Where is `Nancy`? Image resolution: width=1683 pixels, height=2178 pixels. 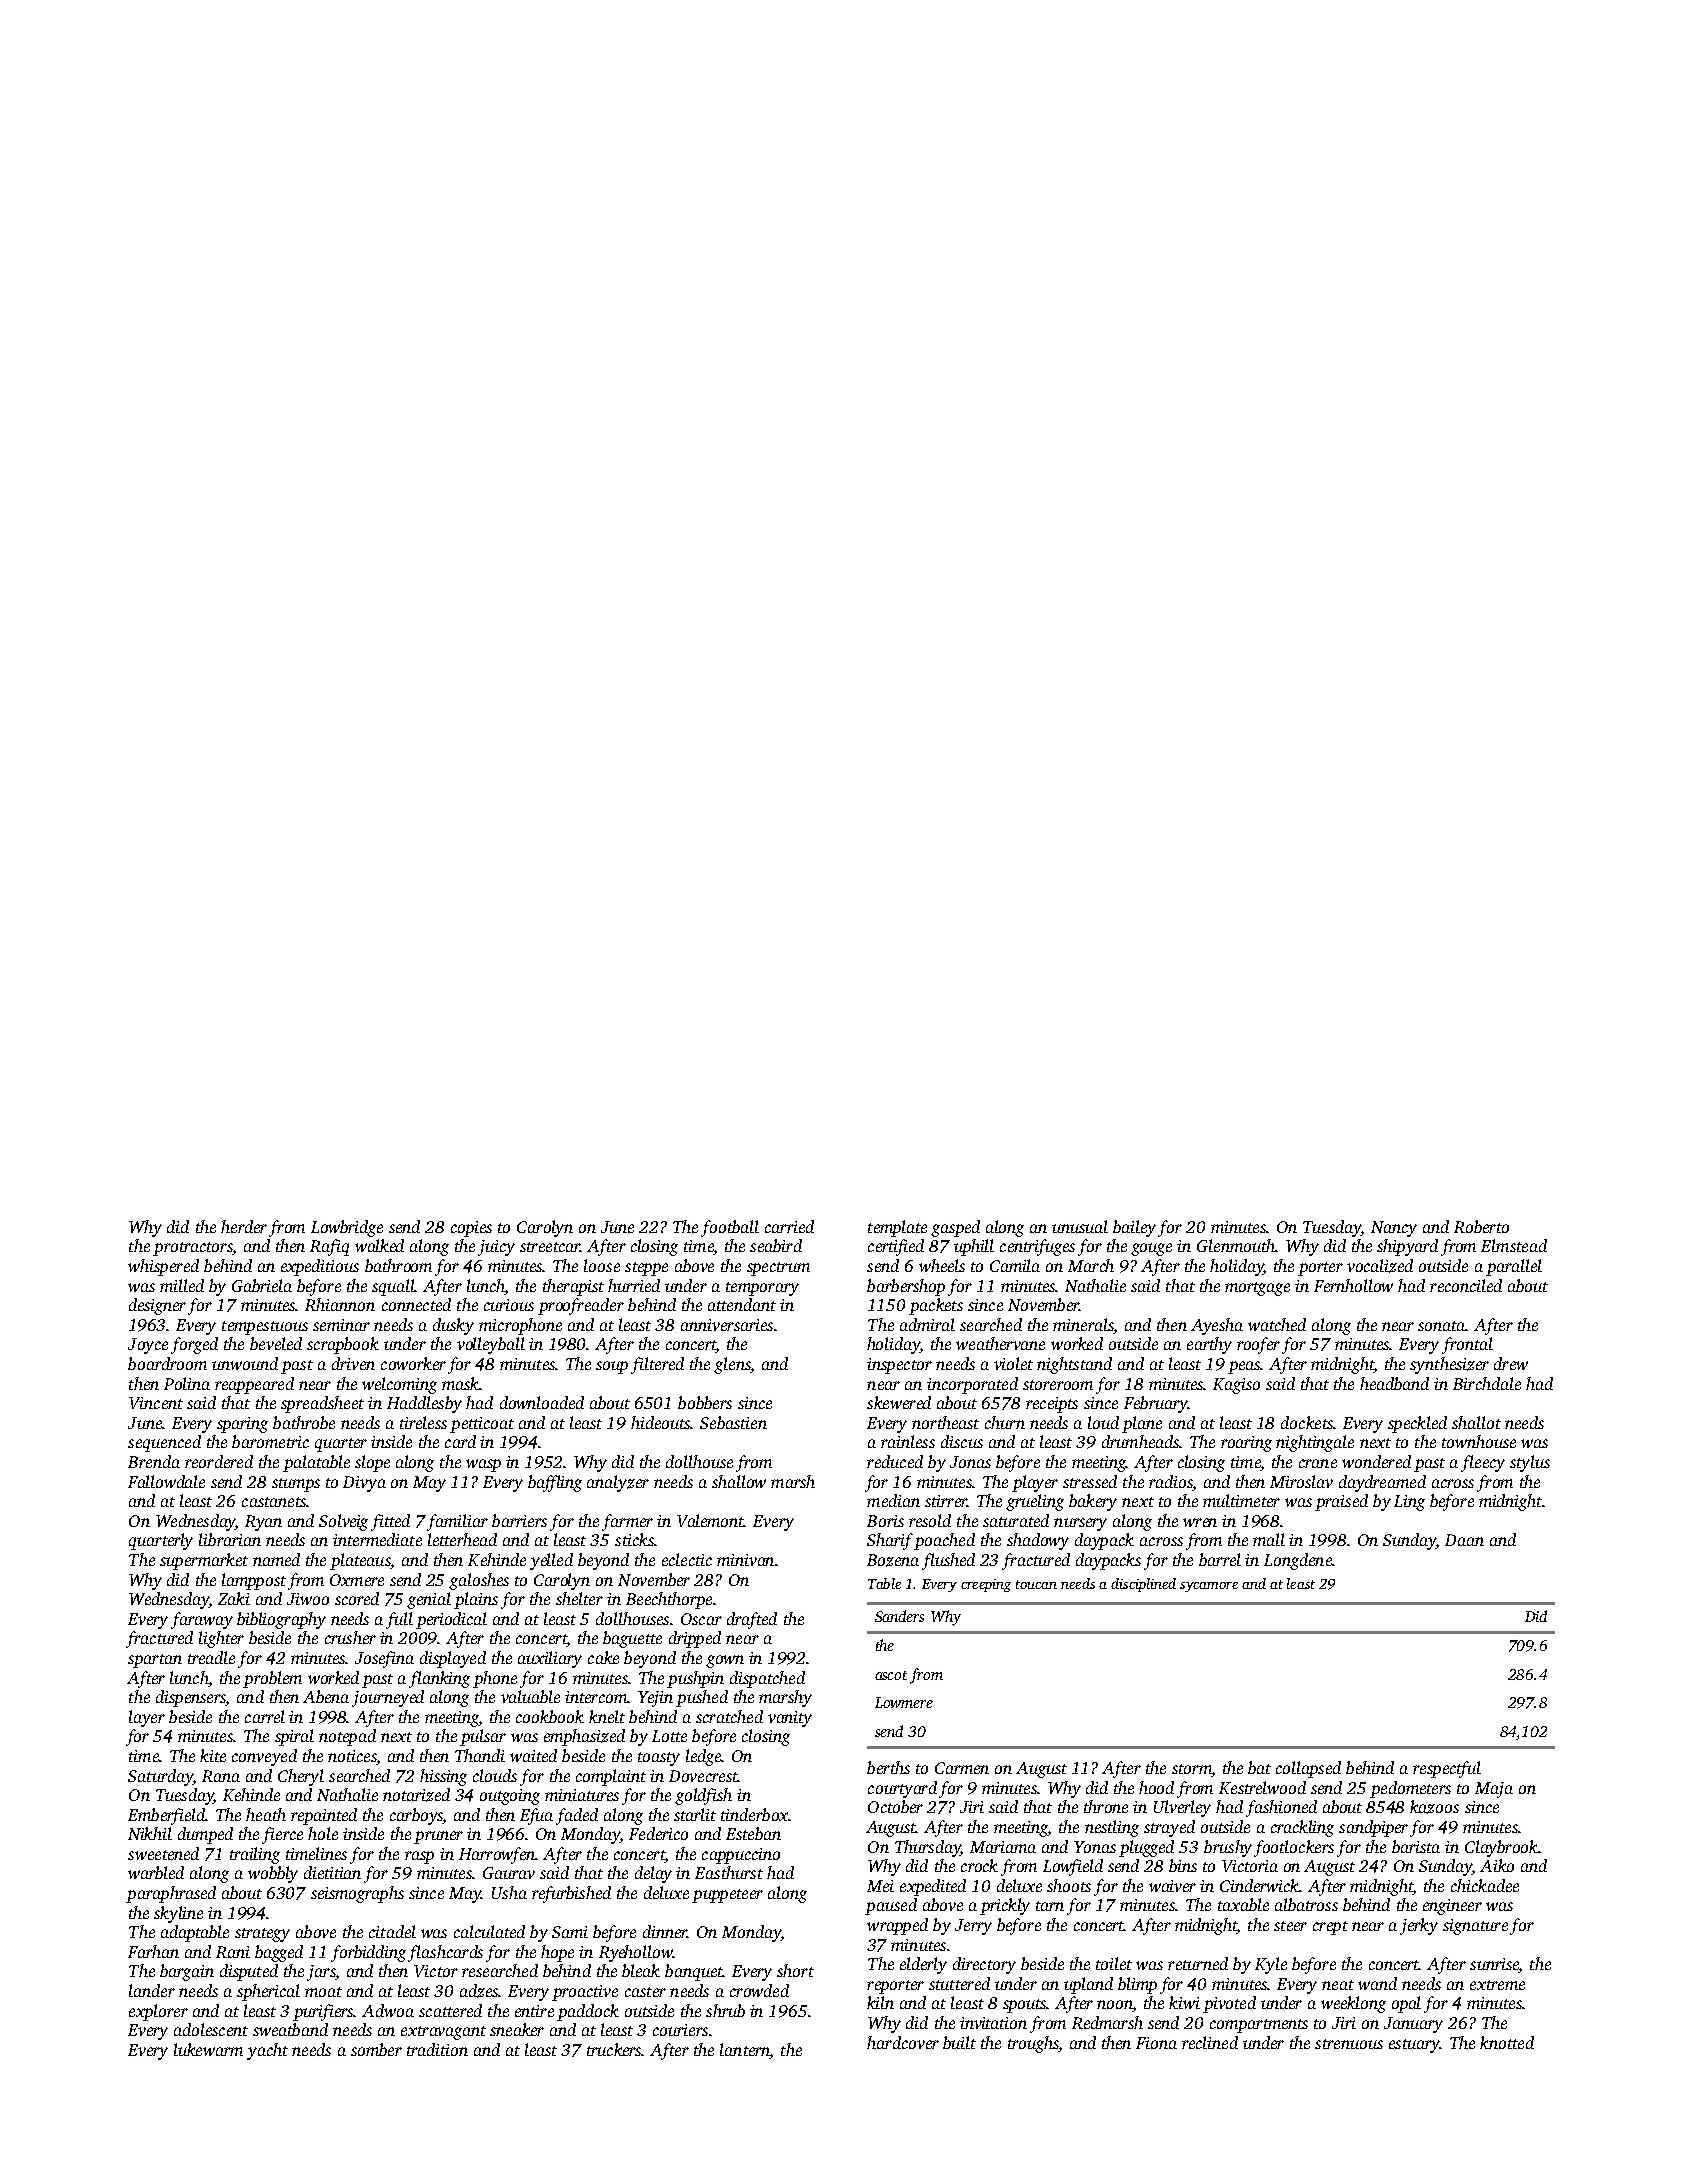 Nancy is located at coordinates (1394, 1229).
